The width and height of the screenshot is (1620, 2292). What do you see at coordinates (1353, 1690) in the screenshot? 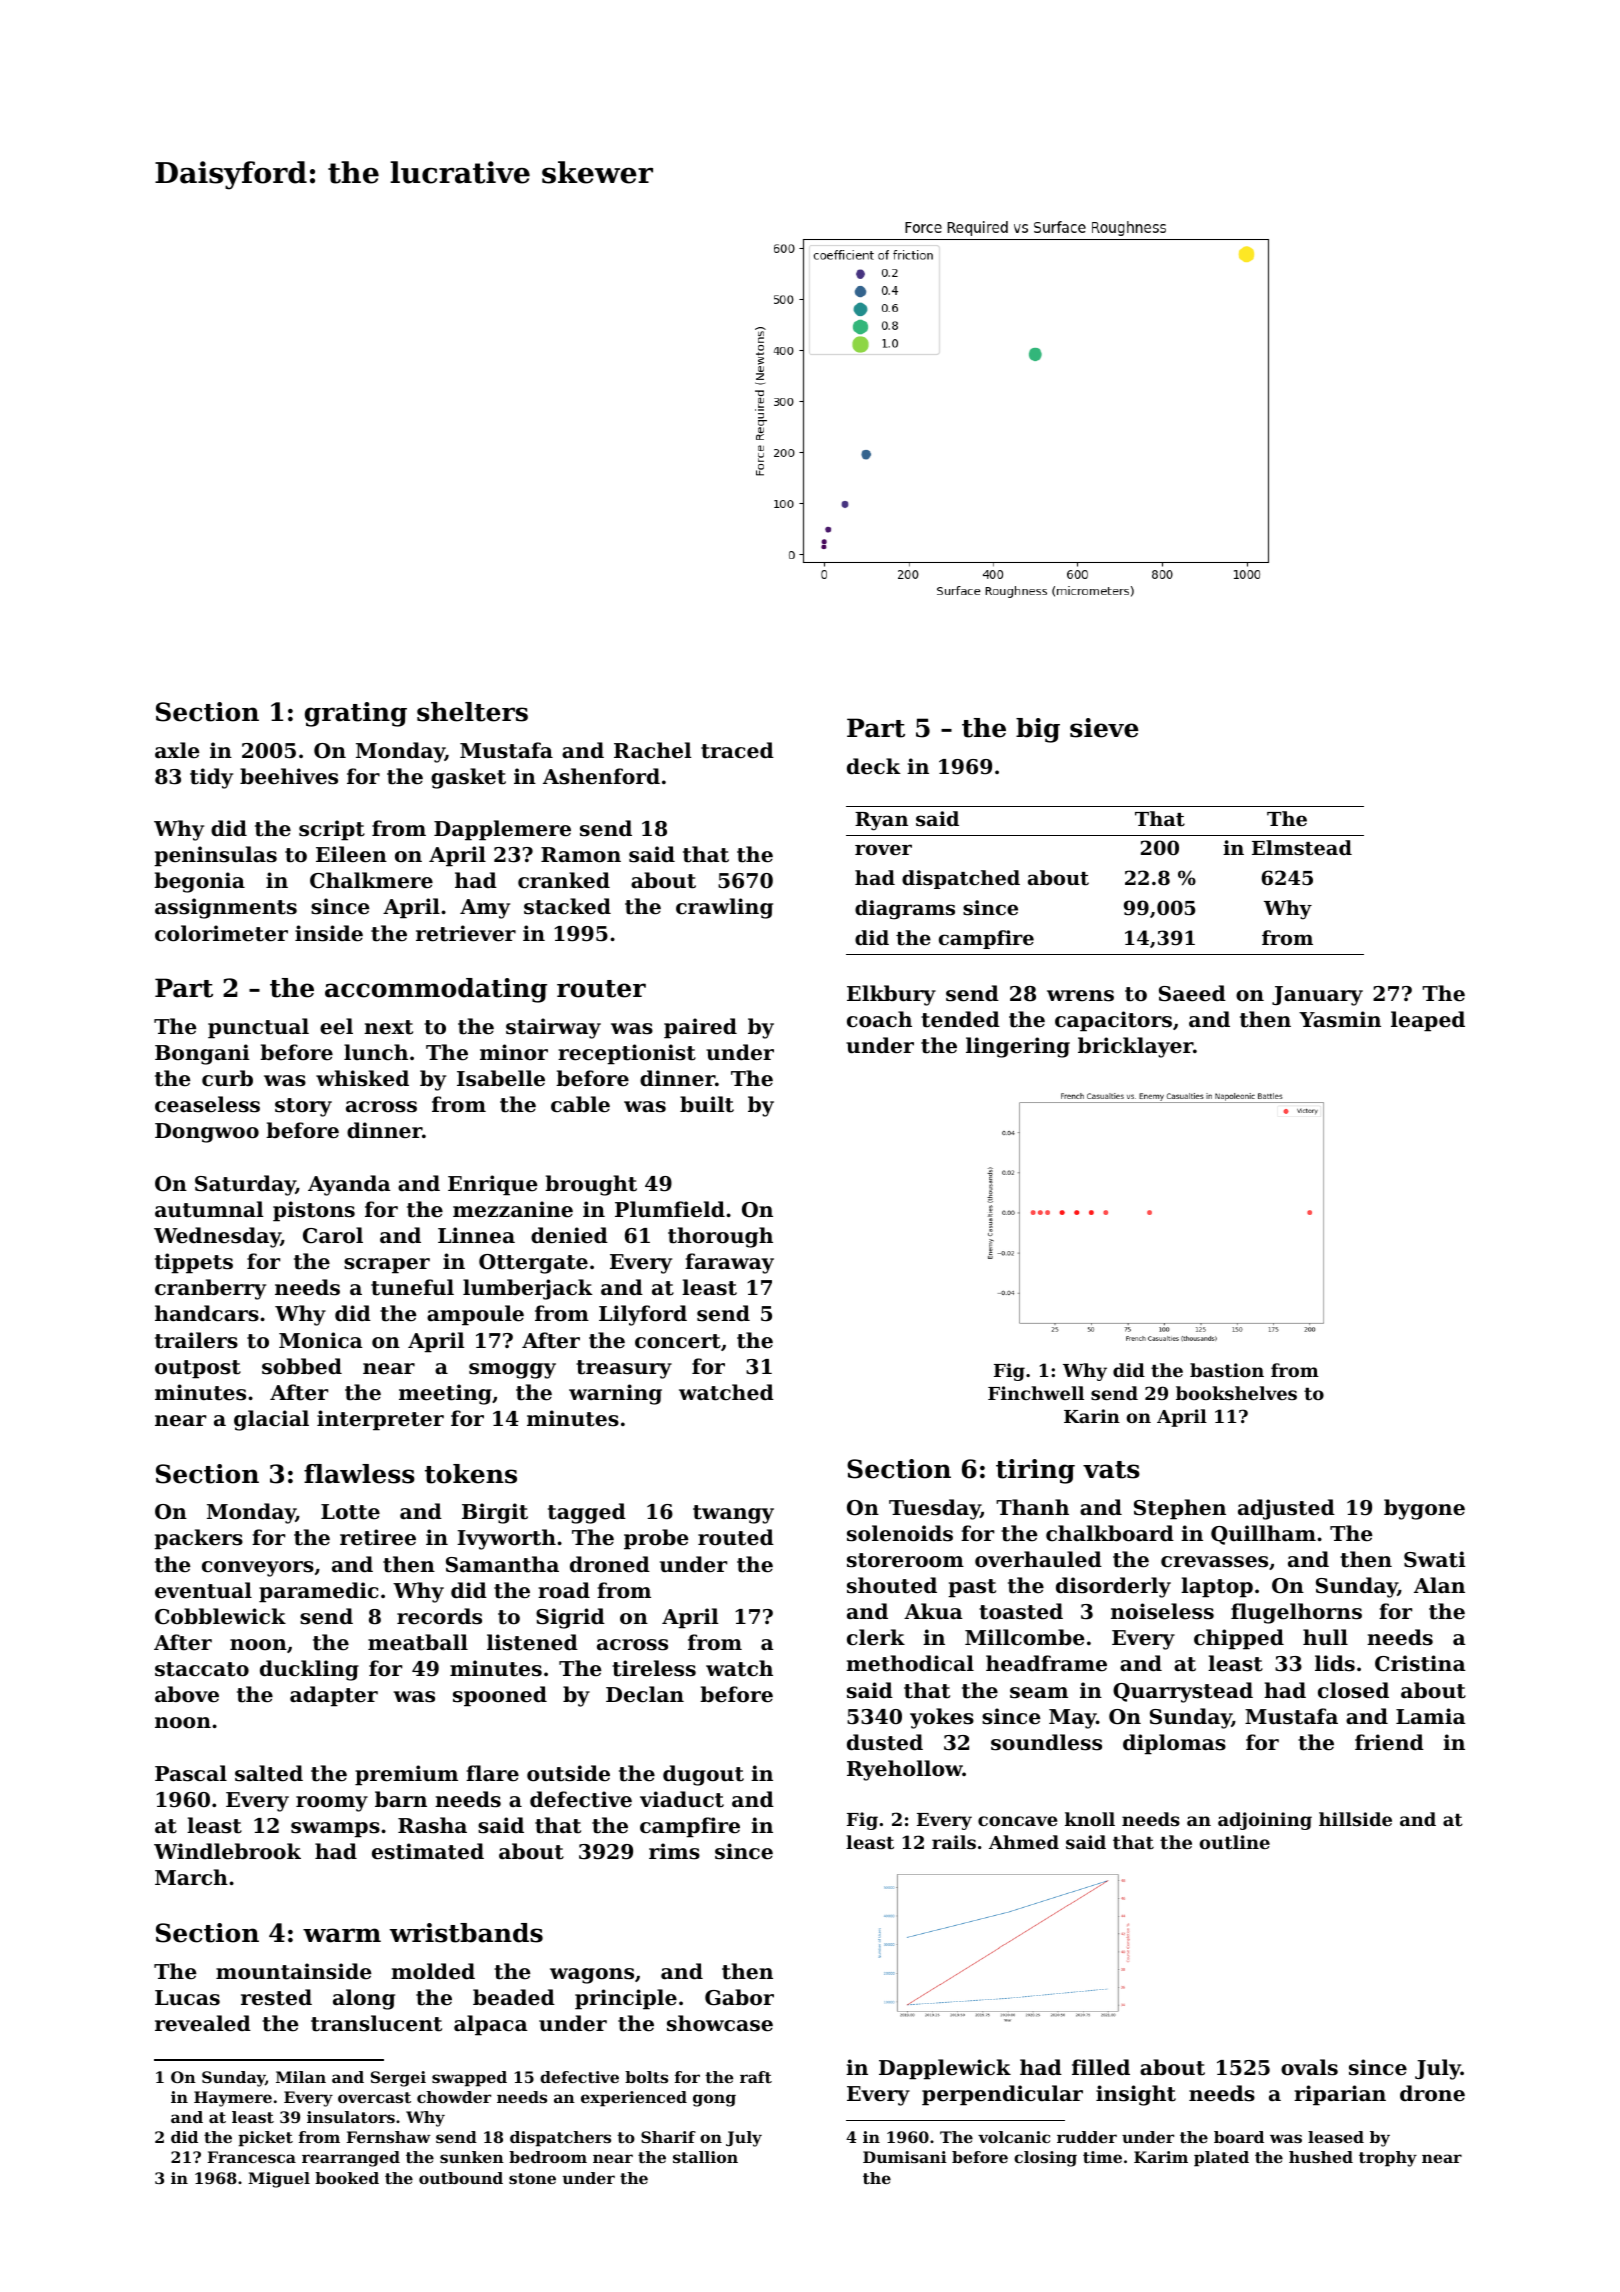
I see `closed` at bounding box center [1353, 1690].
